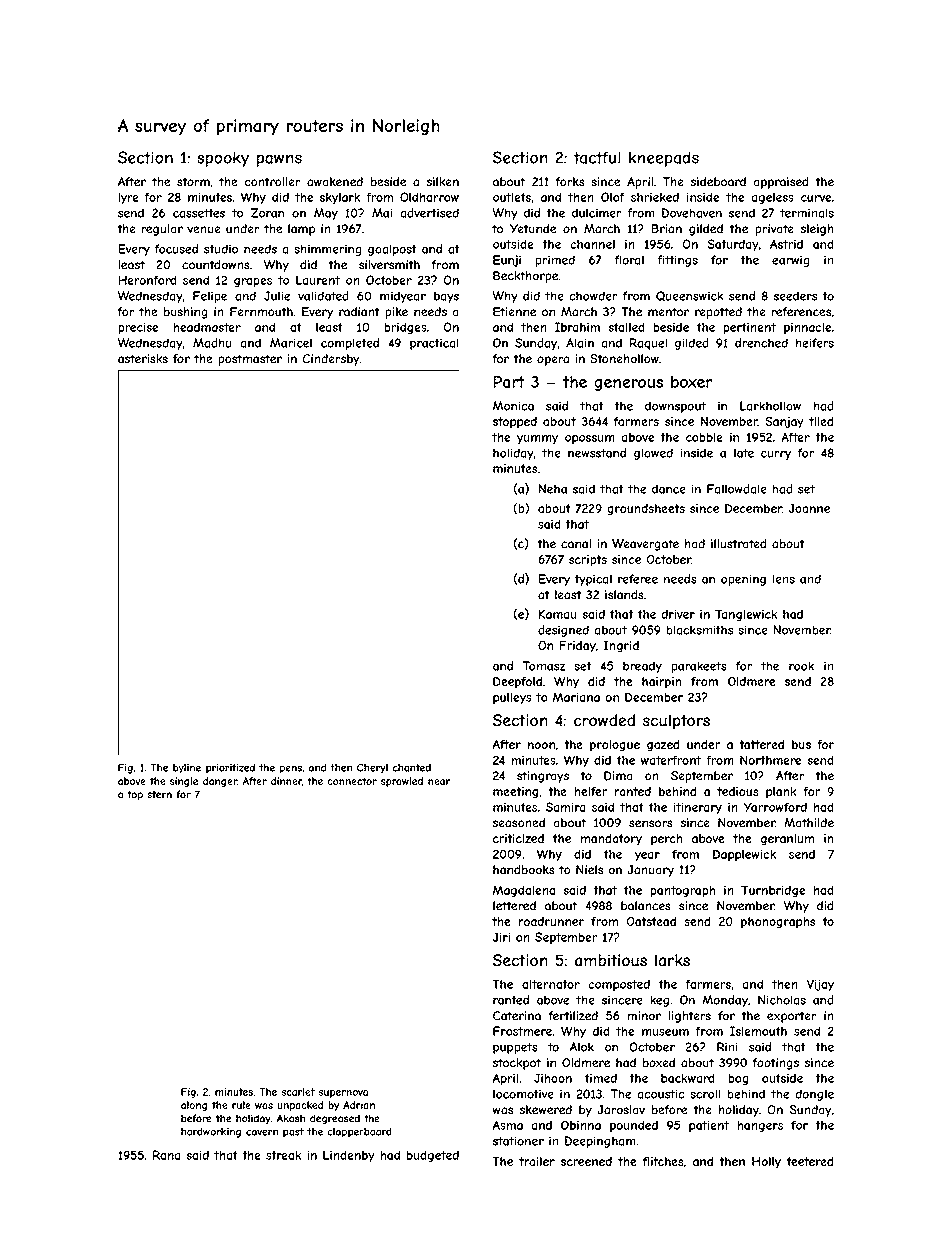  I want to click on Holly, so click(766, 1163).
